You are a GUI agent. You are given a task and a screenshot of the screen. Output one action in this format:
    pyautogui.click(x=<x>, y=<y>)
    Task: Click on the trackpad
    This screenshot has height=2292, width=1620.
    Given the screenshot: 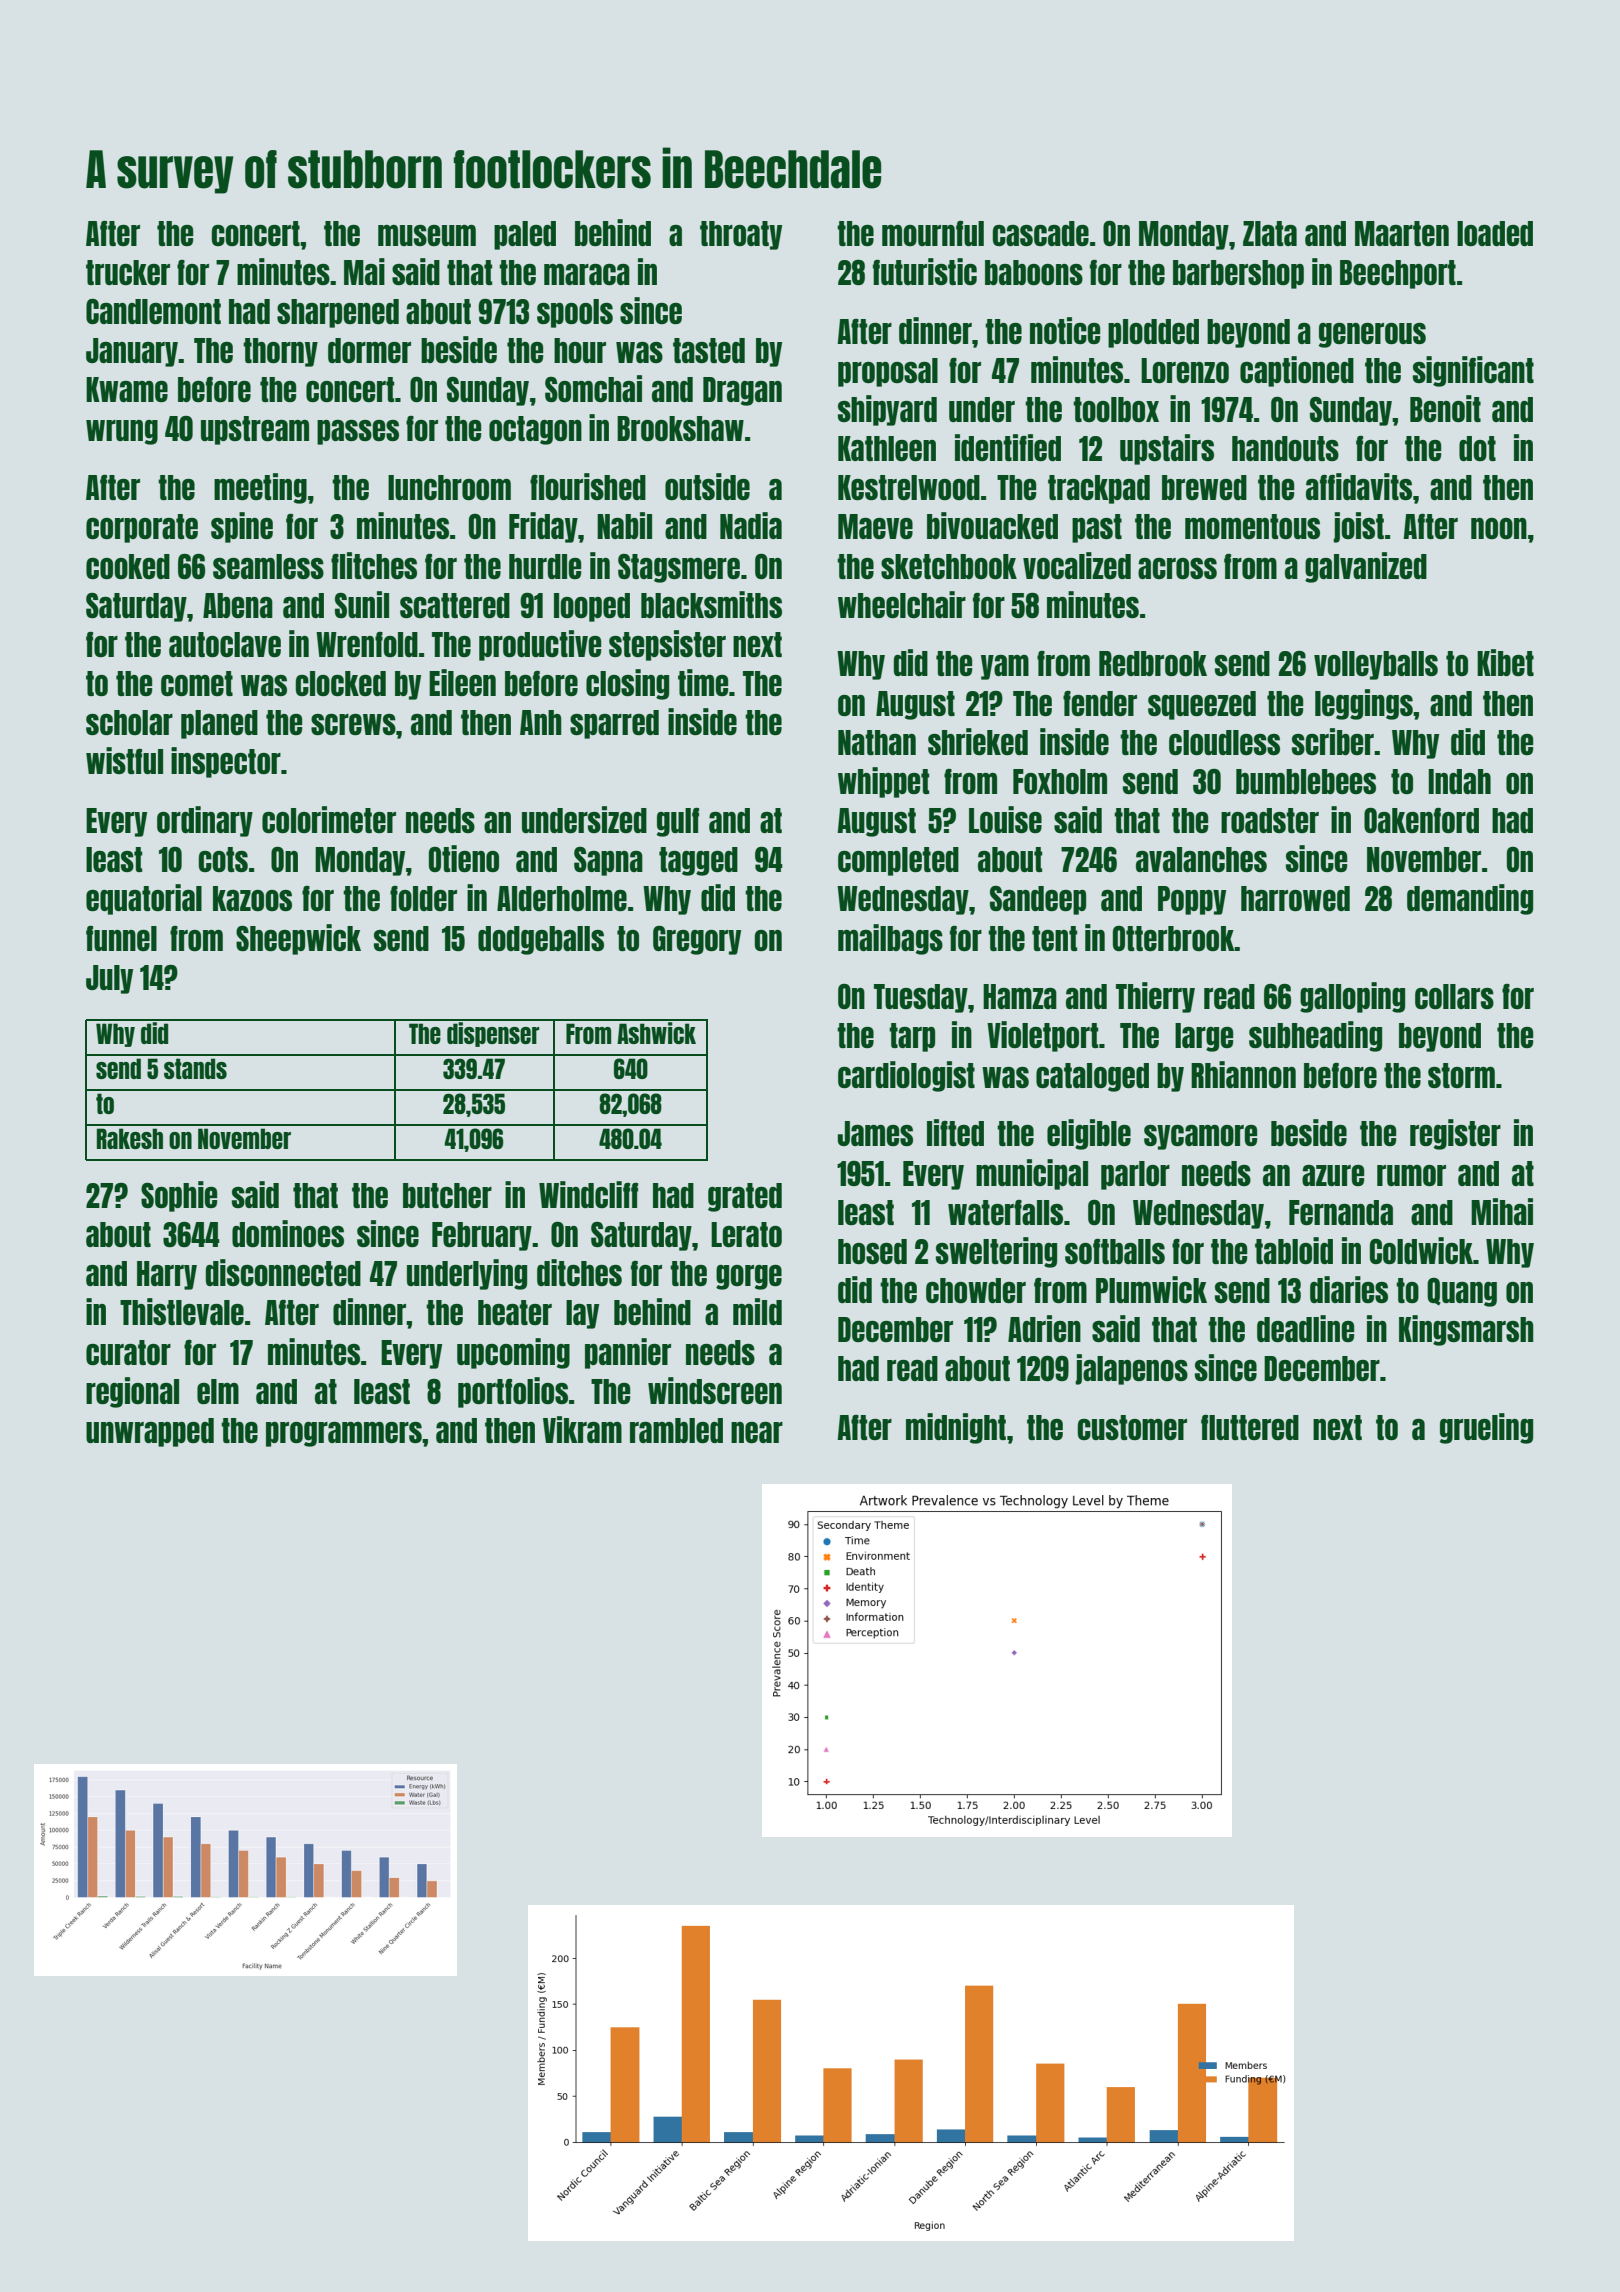 What is the action you would take?
    pyautogui.click(x=1099, y=489)
